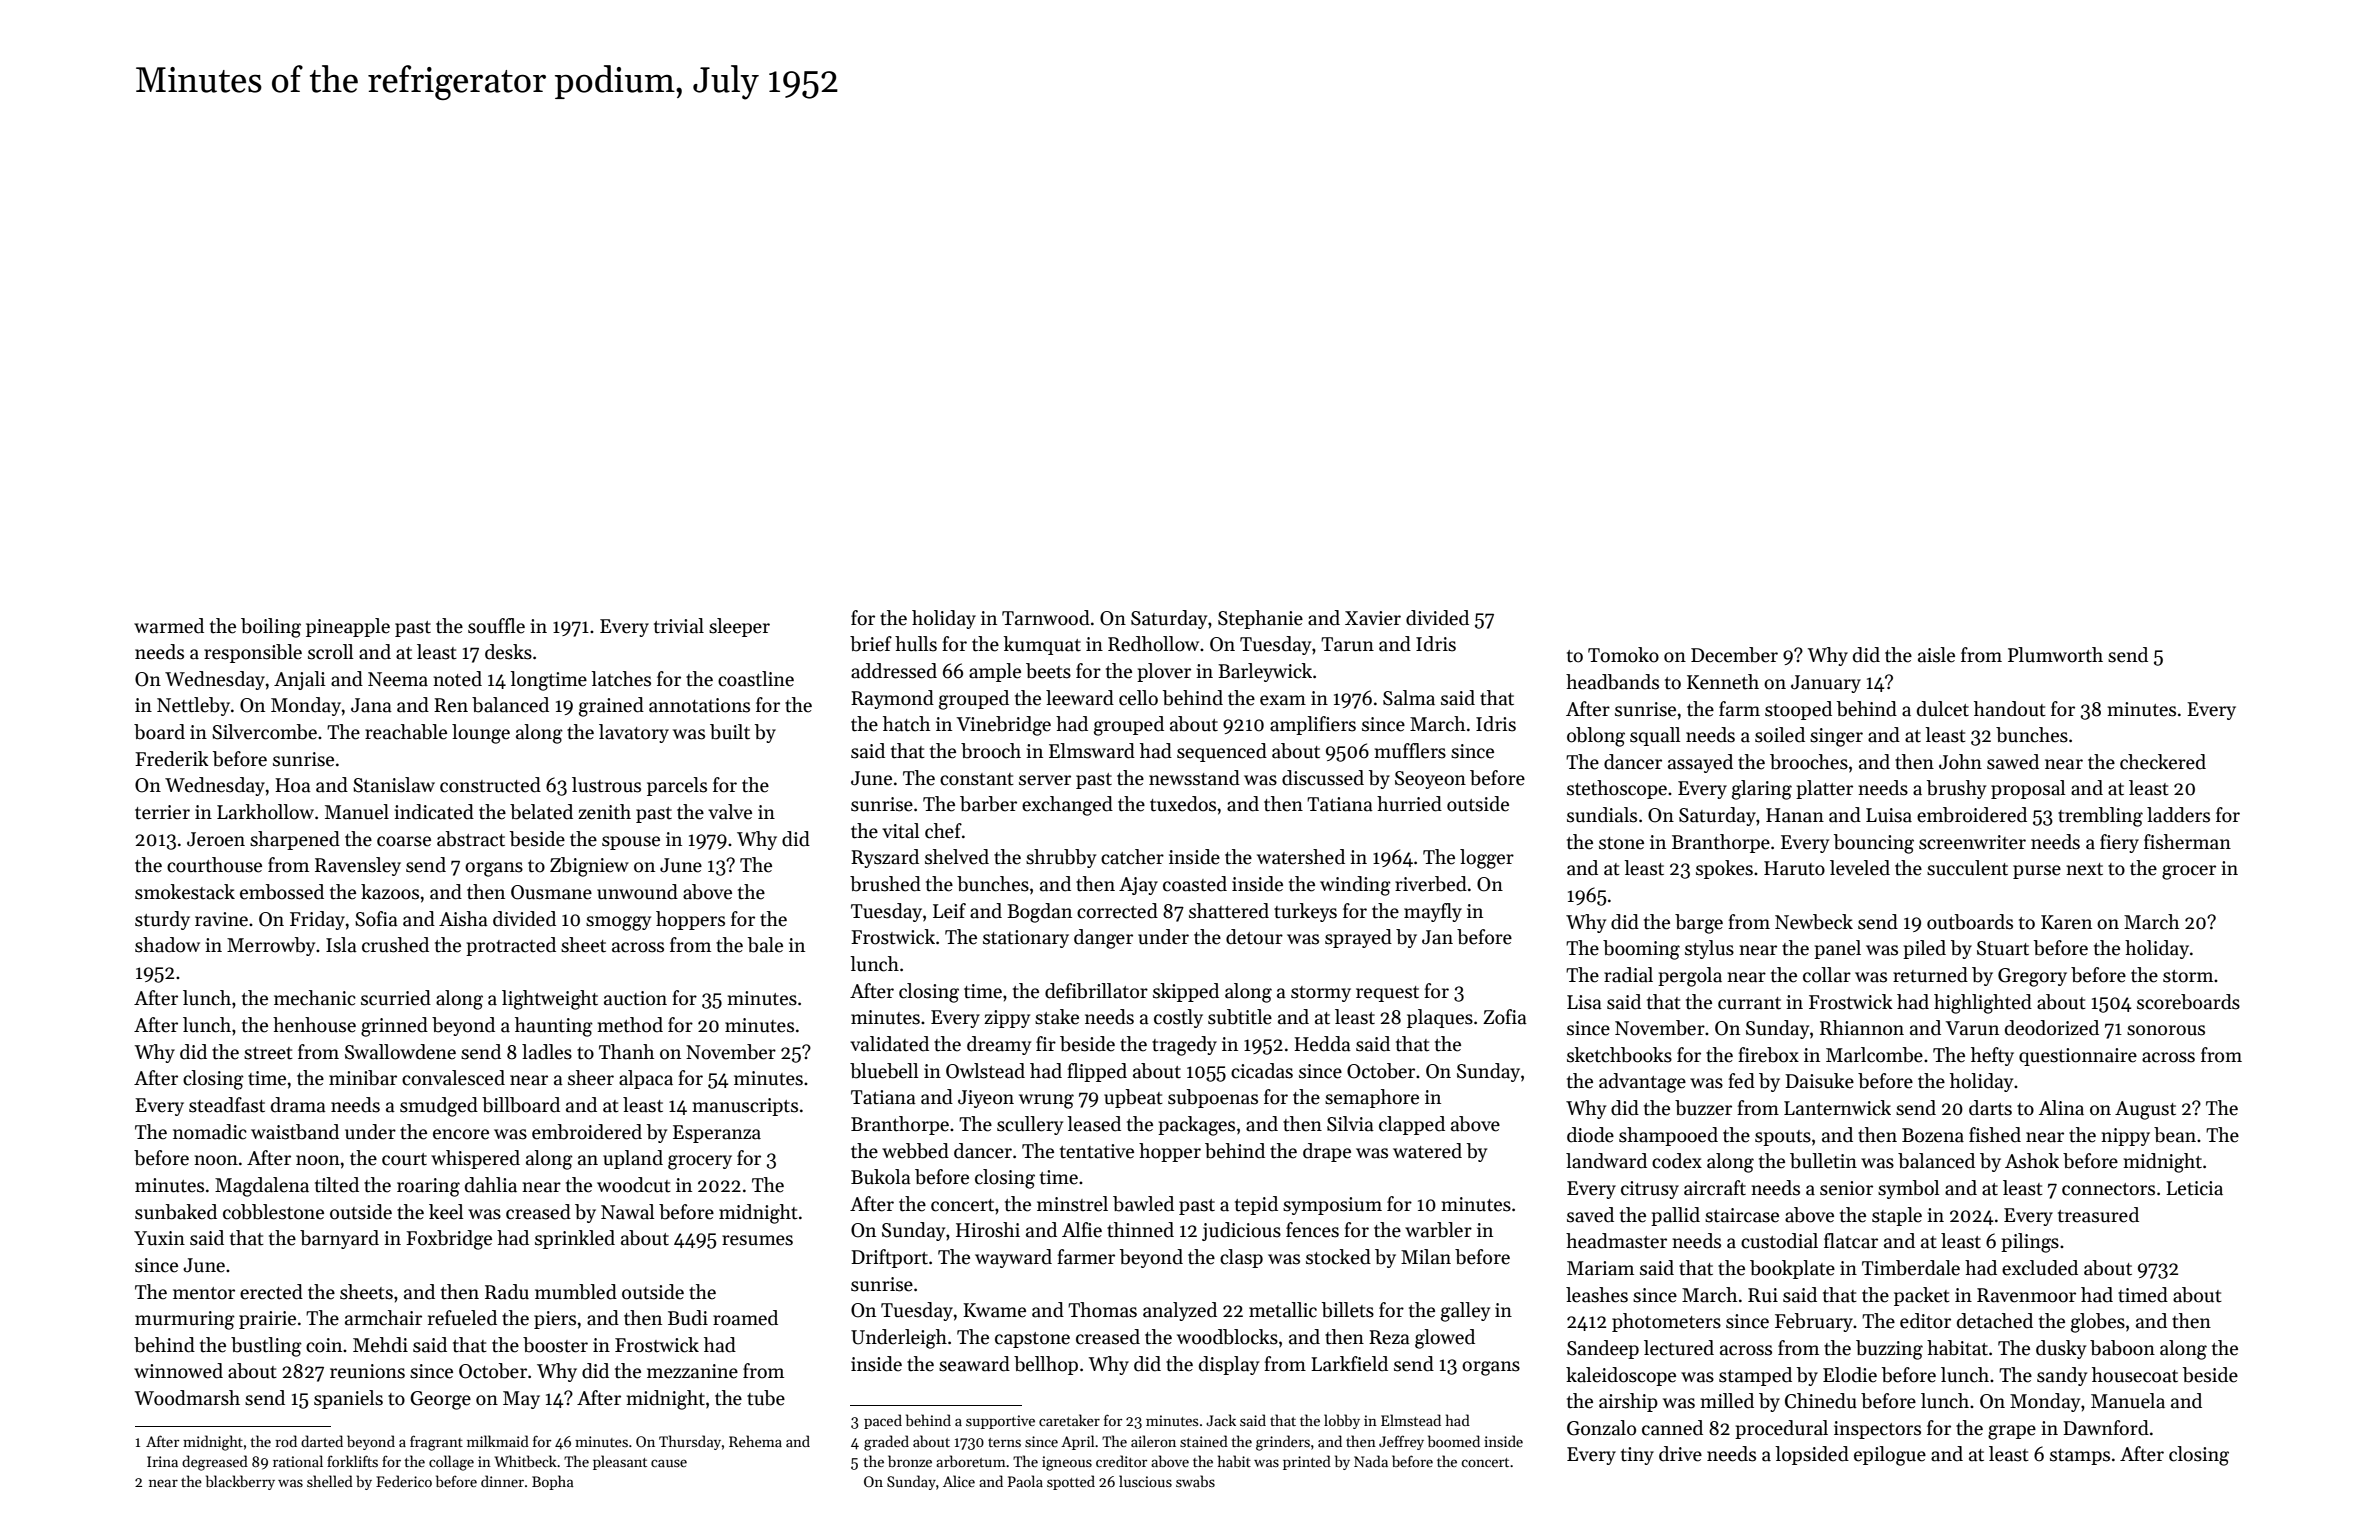 This page has height=1540, width=2380. I want to click on responsible, so click(253, 653).
